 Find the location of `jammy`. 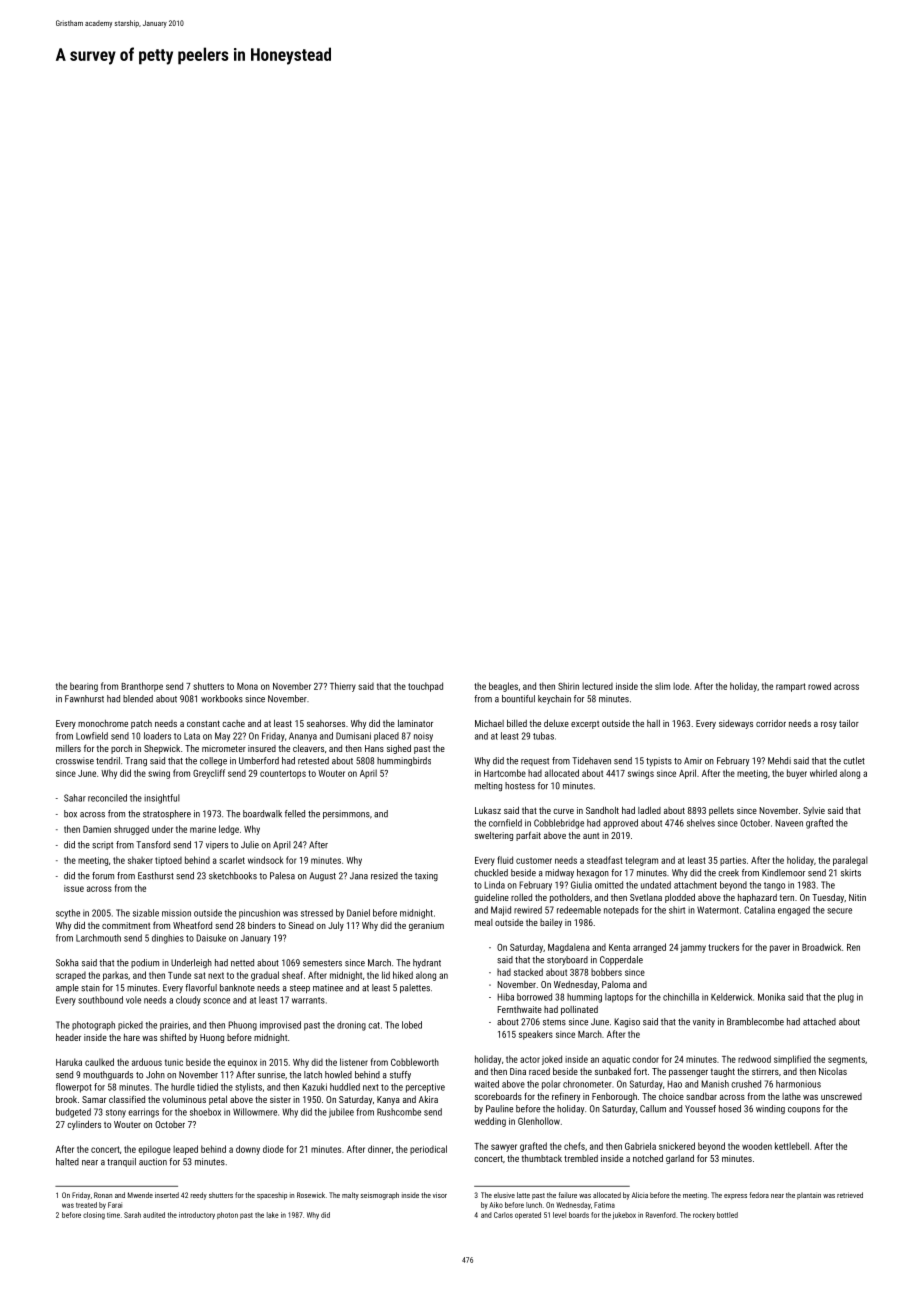

jammy is located at coordinates (693, 948).
